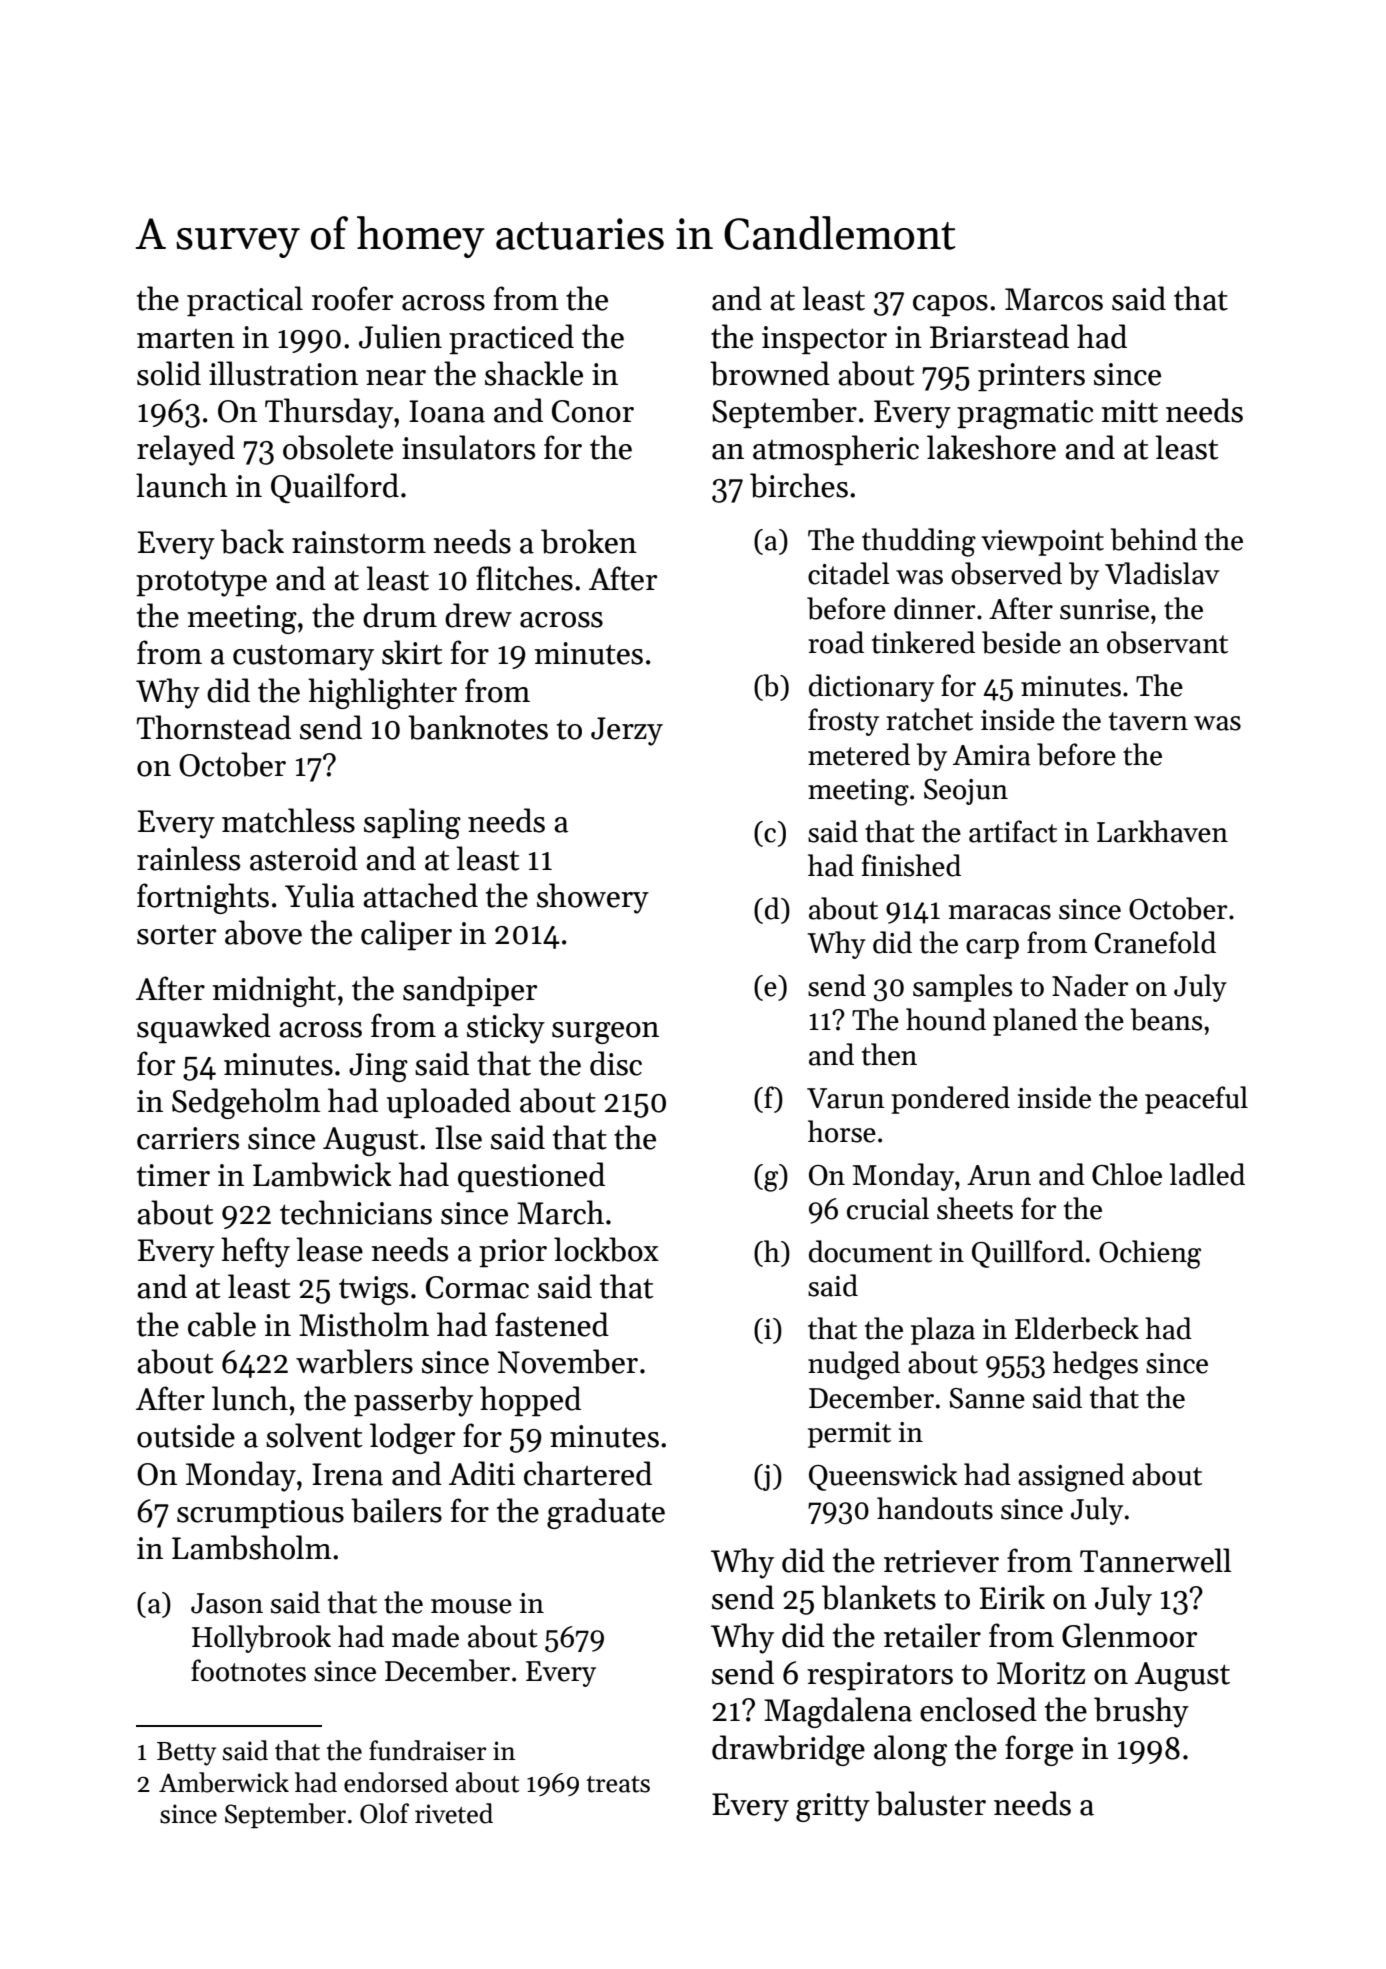 This image has width=1386, height=1969. I want to click on Marcos, so click(1054, 299).
